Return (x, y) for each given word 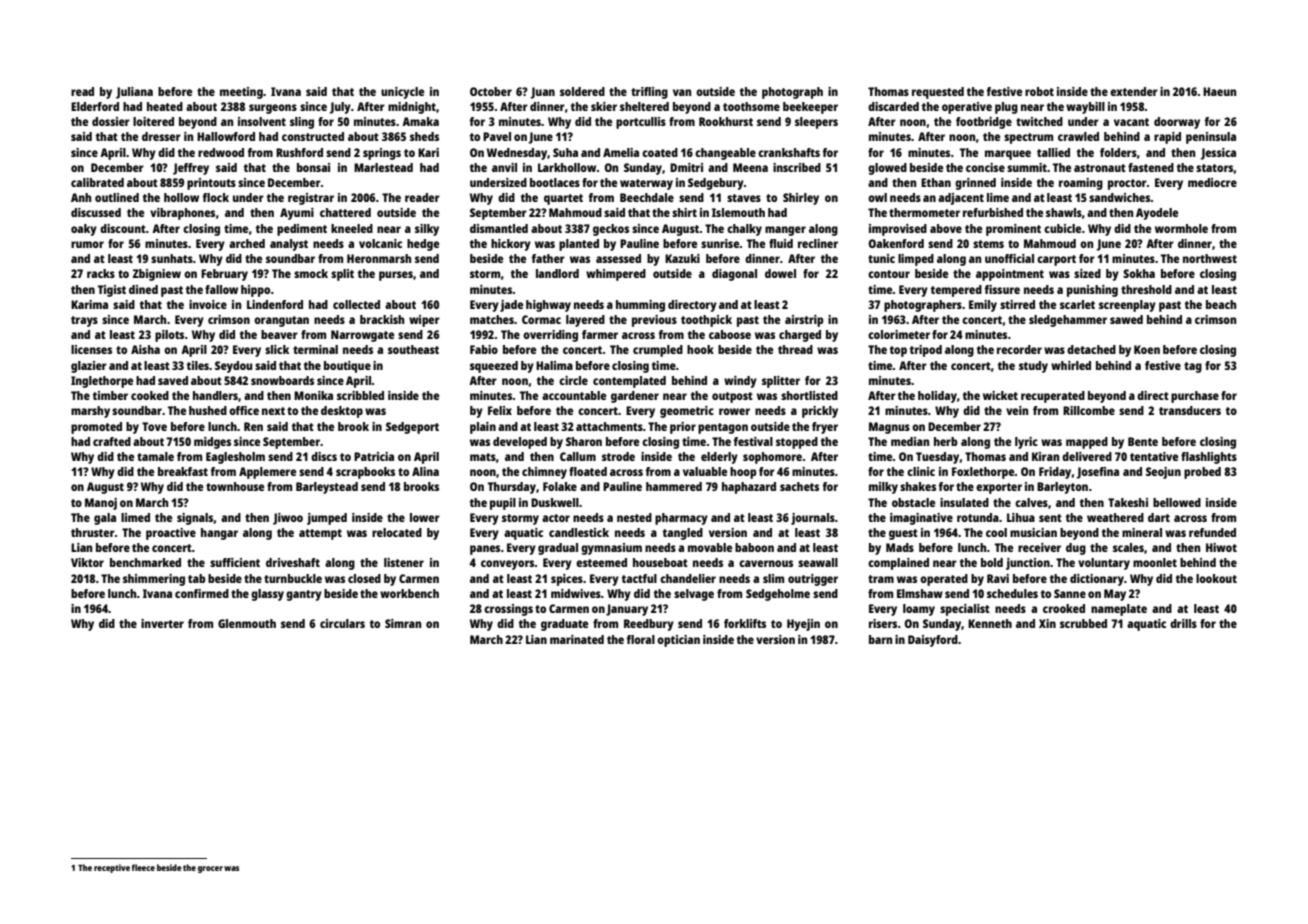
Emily (983, 306)
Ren (253, 426)
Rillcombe (1089, 410)
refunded (1212, 532)
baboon (754, 547)
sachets (799, 486)
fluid (781, 243)
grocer (210, 869)
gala (105, 519)
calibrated (97, 182)
